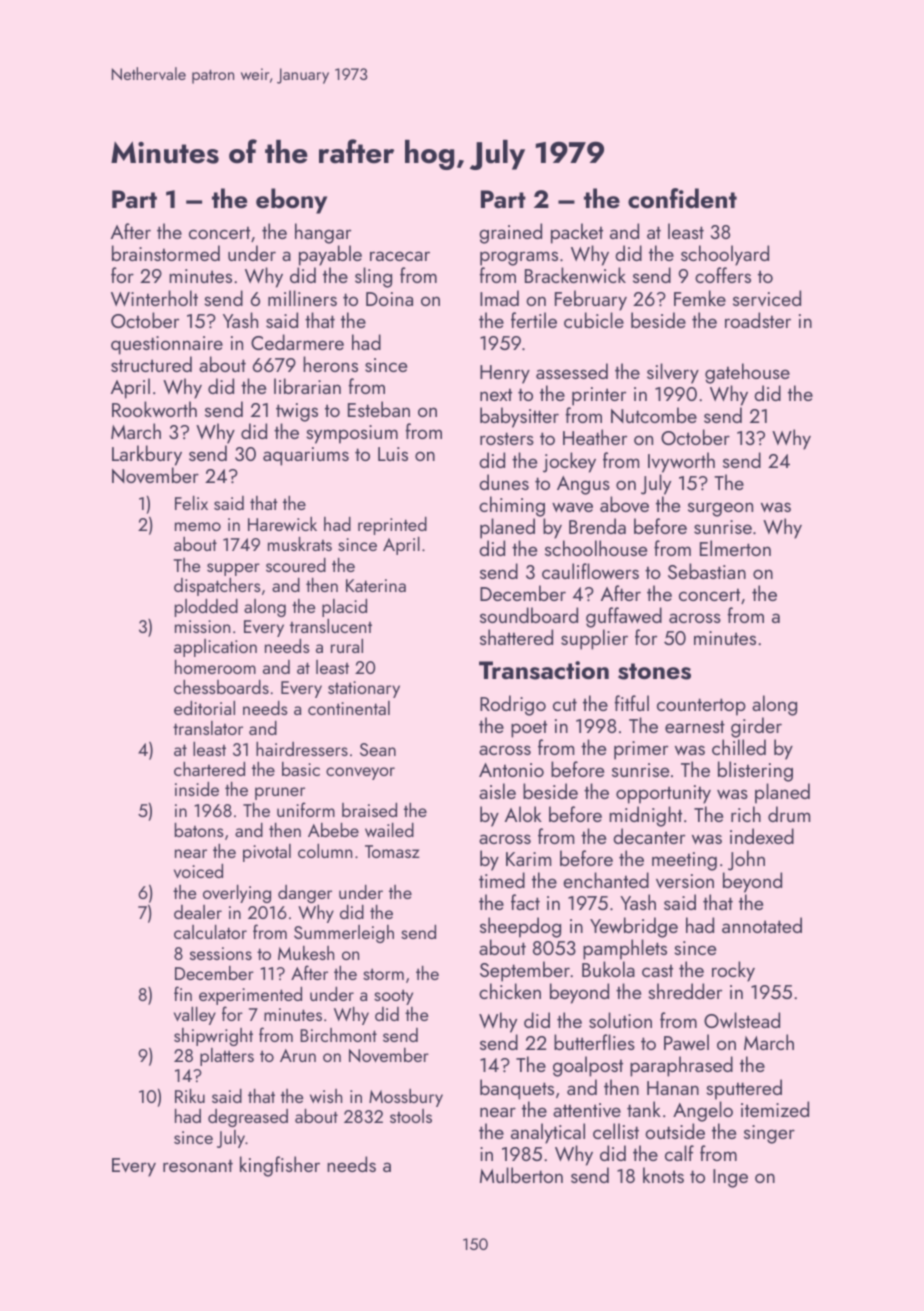  What do you see at coordinates (323, 233) in the document?
I see `hangar` at bounding box center [323, 233].
